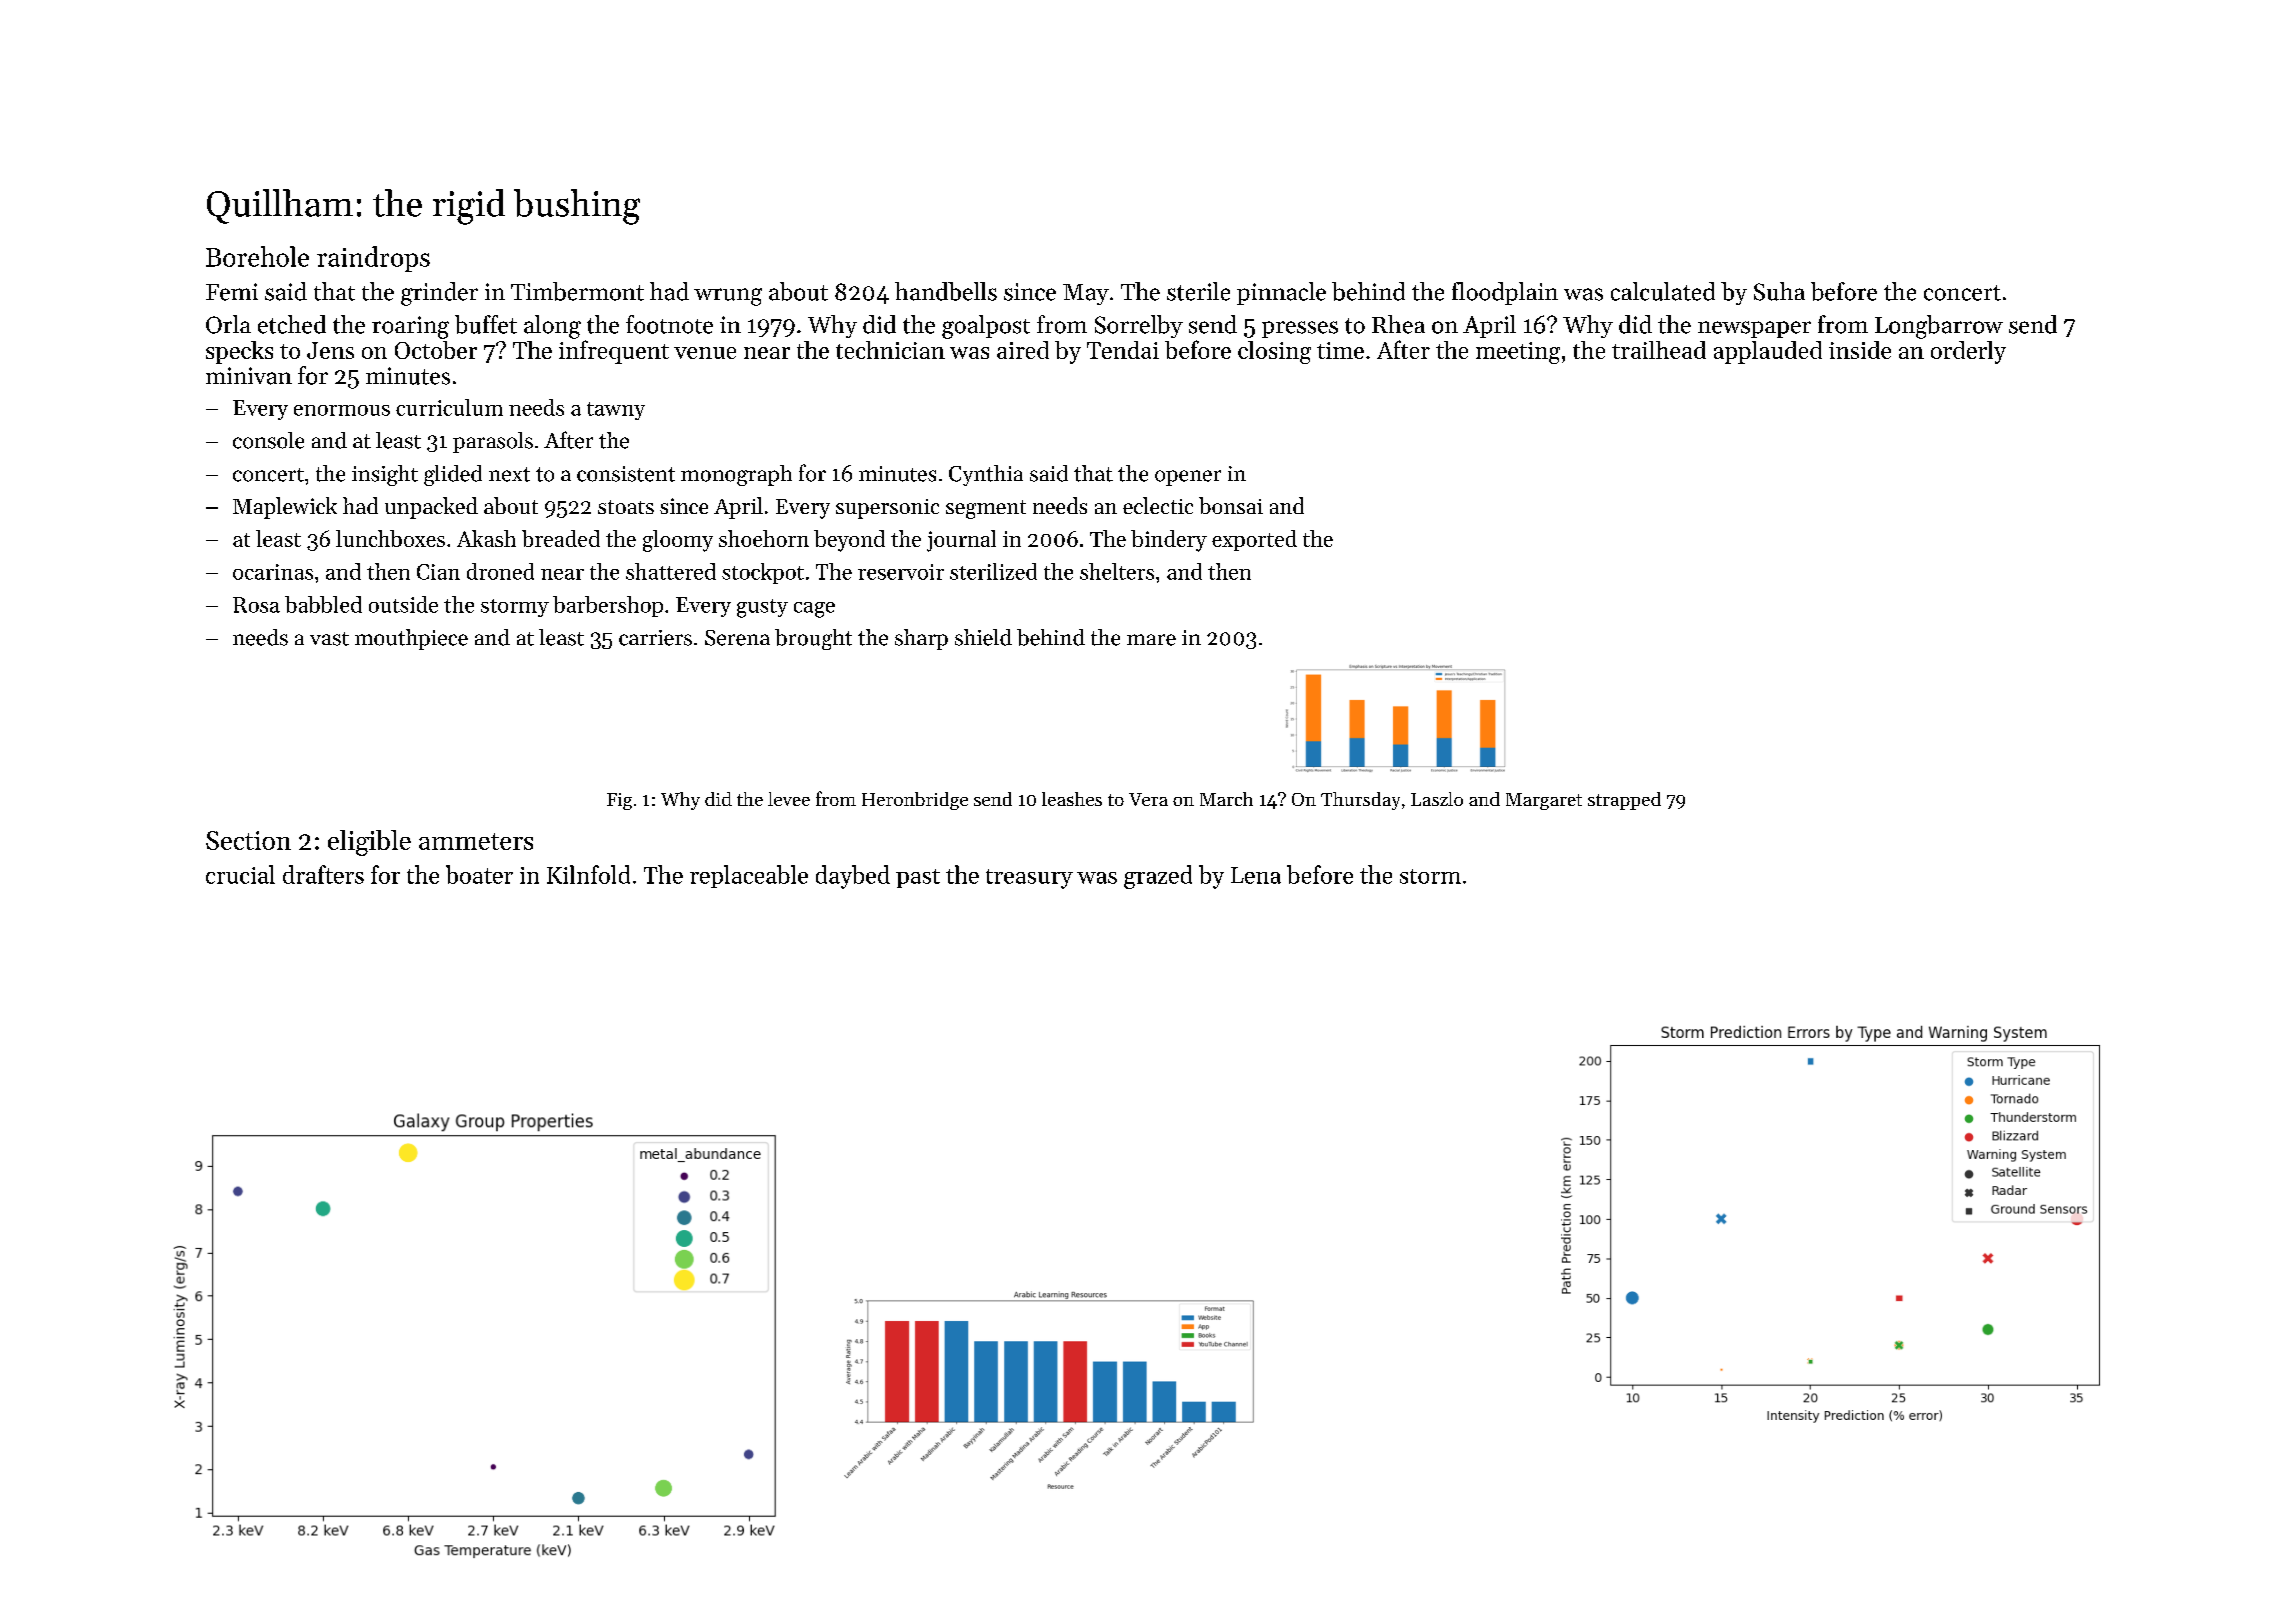 Image resolution: width=2292 pixels, height=1620 pixels. I want to click on Suha, so click(1779, 291).
